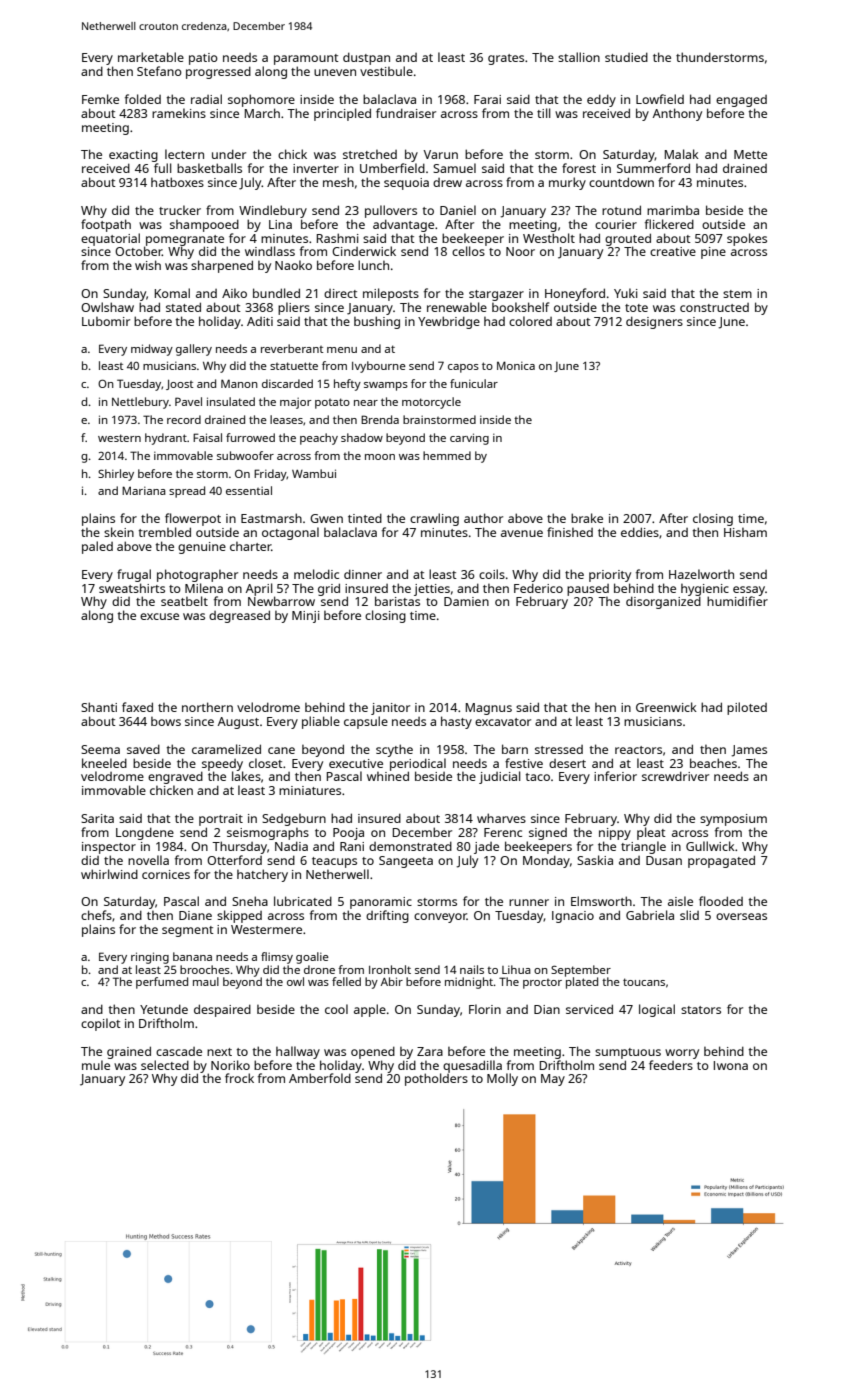  Describe the element at coordinates (663, 602) in the image. I see `disorganized` at that location.
